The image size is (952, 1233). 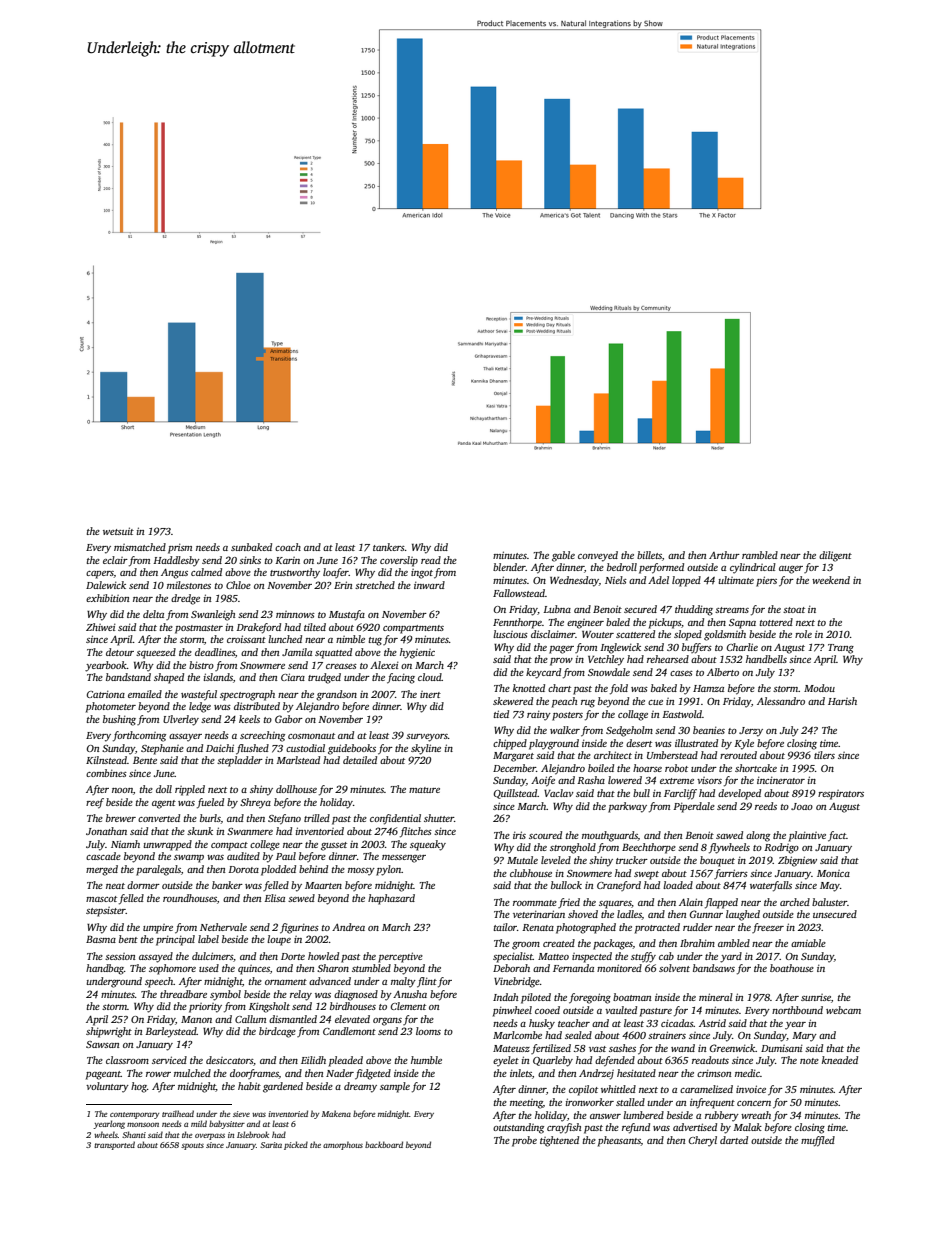 I want to click on sawed, so click(x=729, y=835).
